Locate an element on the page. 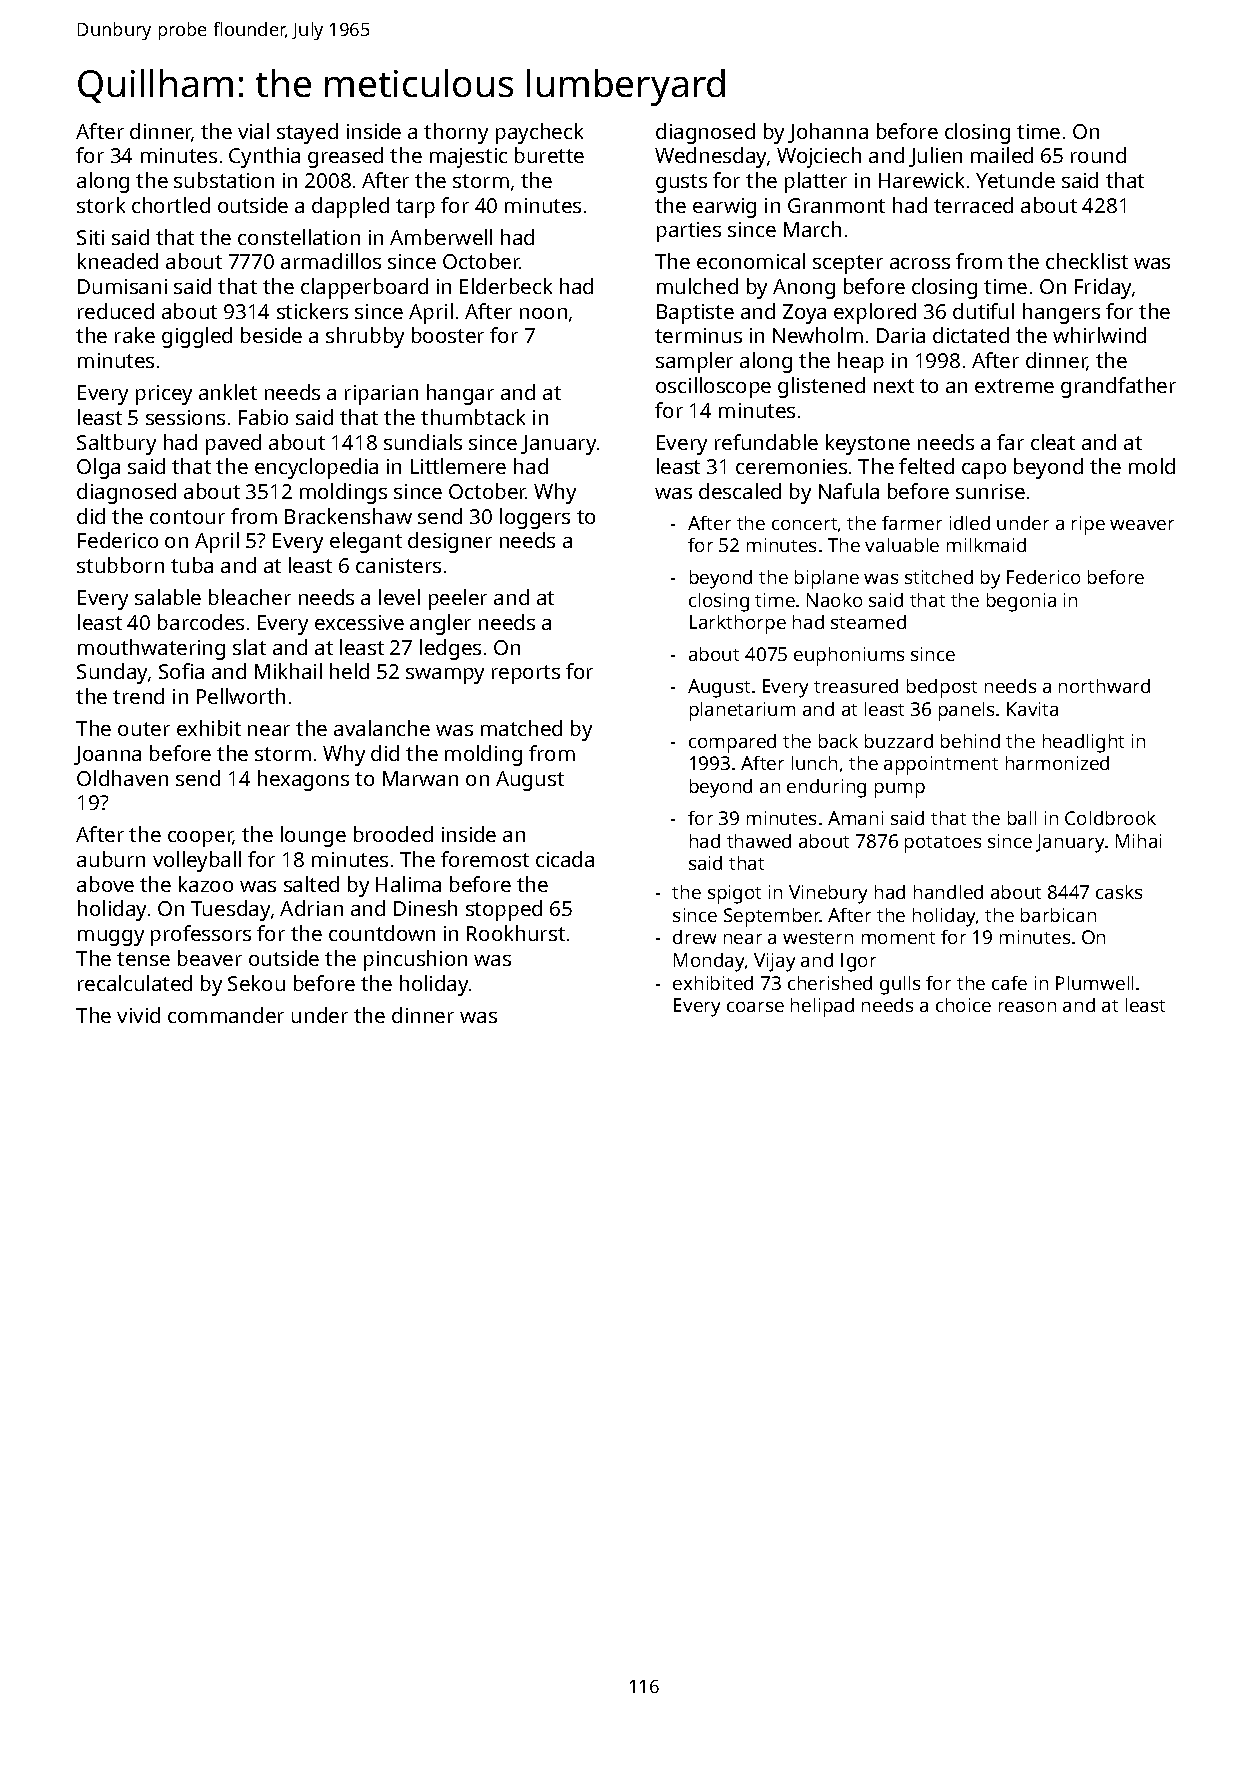  ceremonies is located at coordinates (791, 466).
